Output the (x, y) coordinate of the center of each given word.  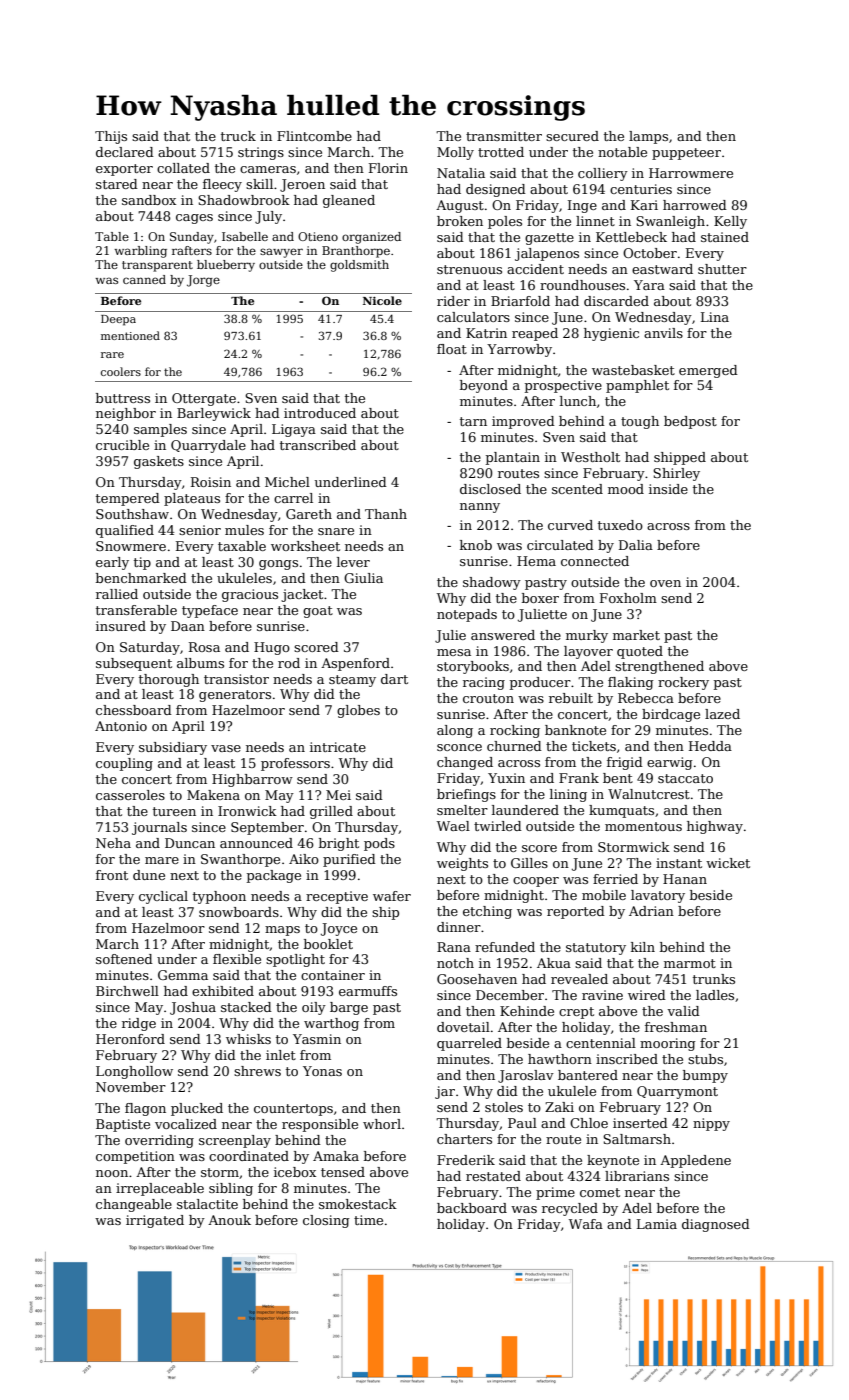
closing (326, 1221)
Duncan (190, 843)
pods (379, 844)
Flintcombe (314, 136)
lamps (648, 137)
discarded (616, 301)
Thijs (111, 137)
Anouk (229, 1220)
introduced (320, 413)
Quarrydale (208, 446)
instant (679, 863)
